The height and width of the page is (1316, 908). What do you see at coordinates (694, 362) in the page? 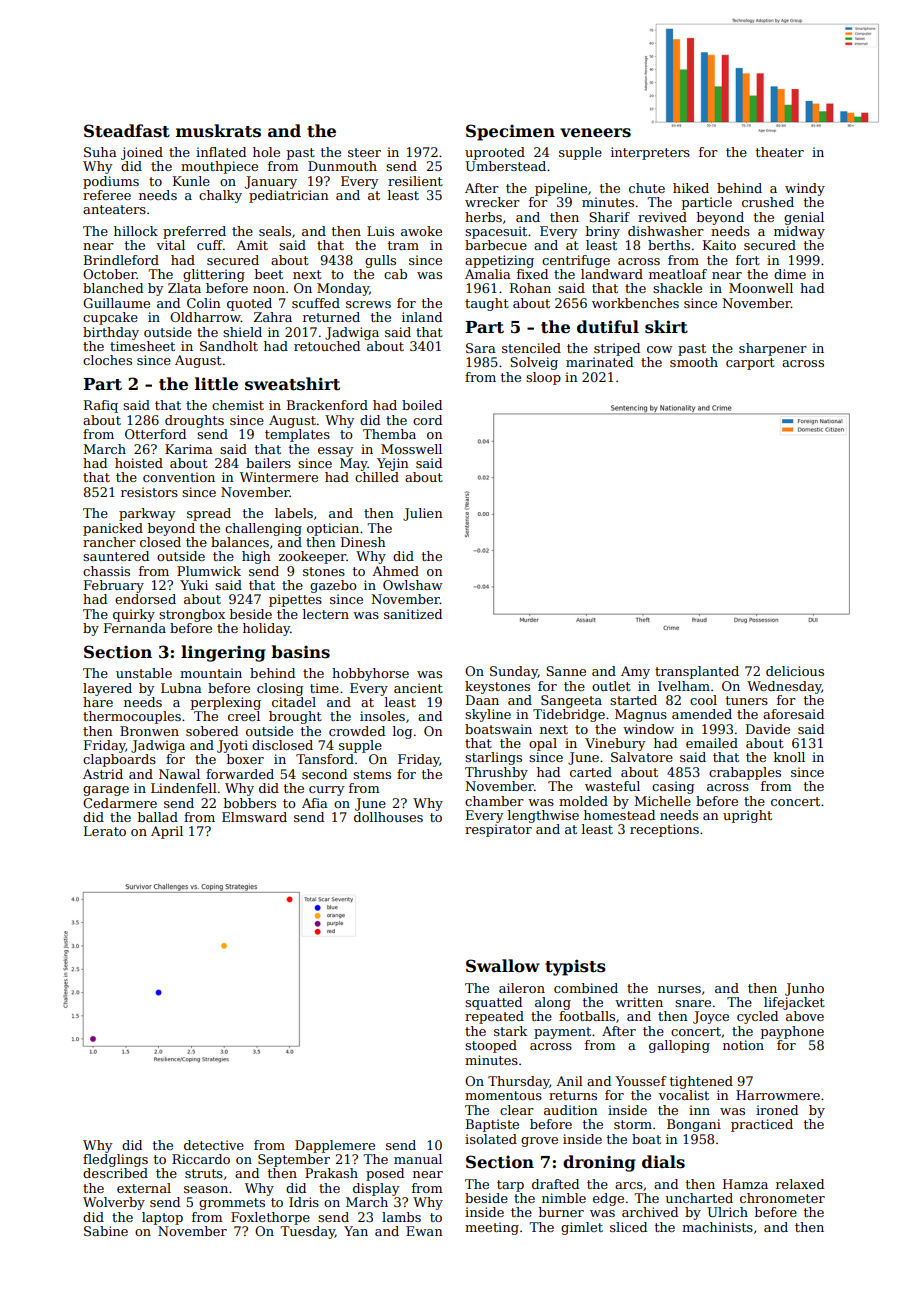
I see `smooth` at bounding box center [694, 362].
